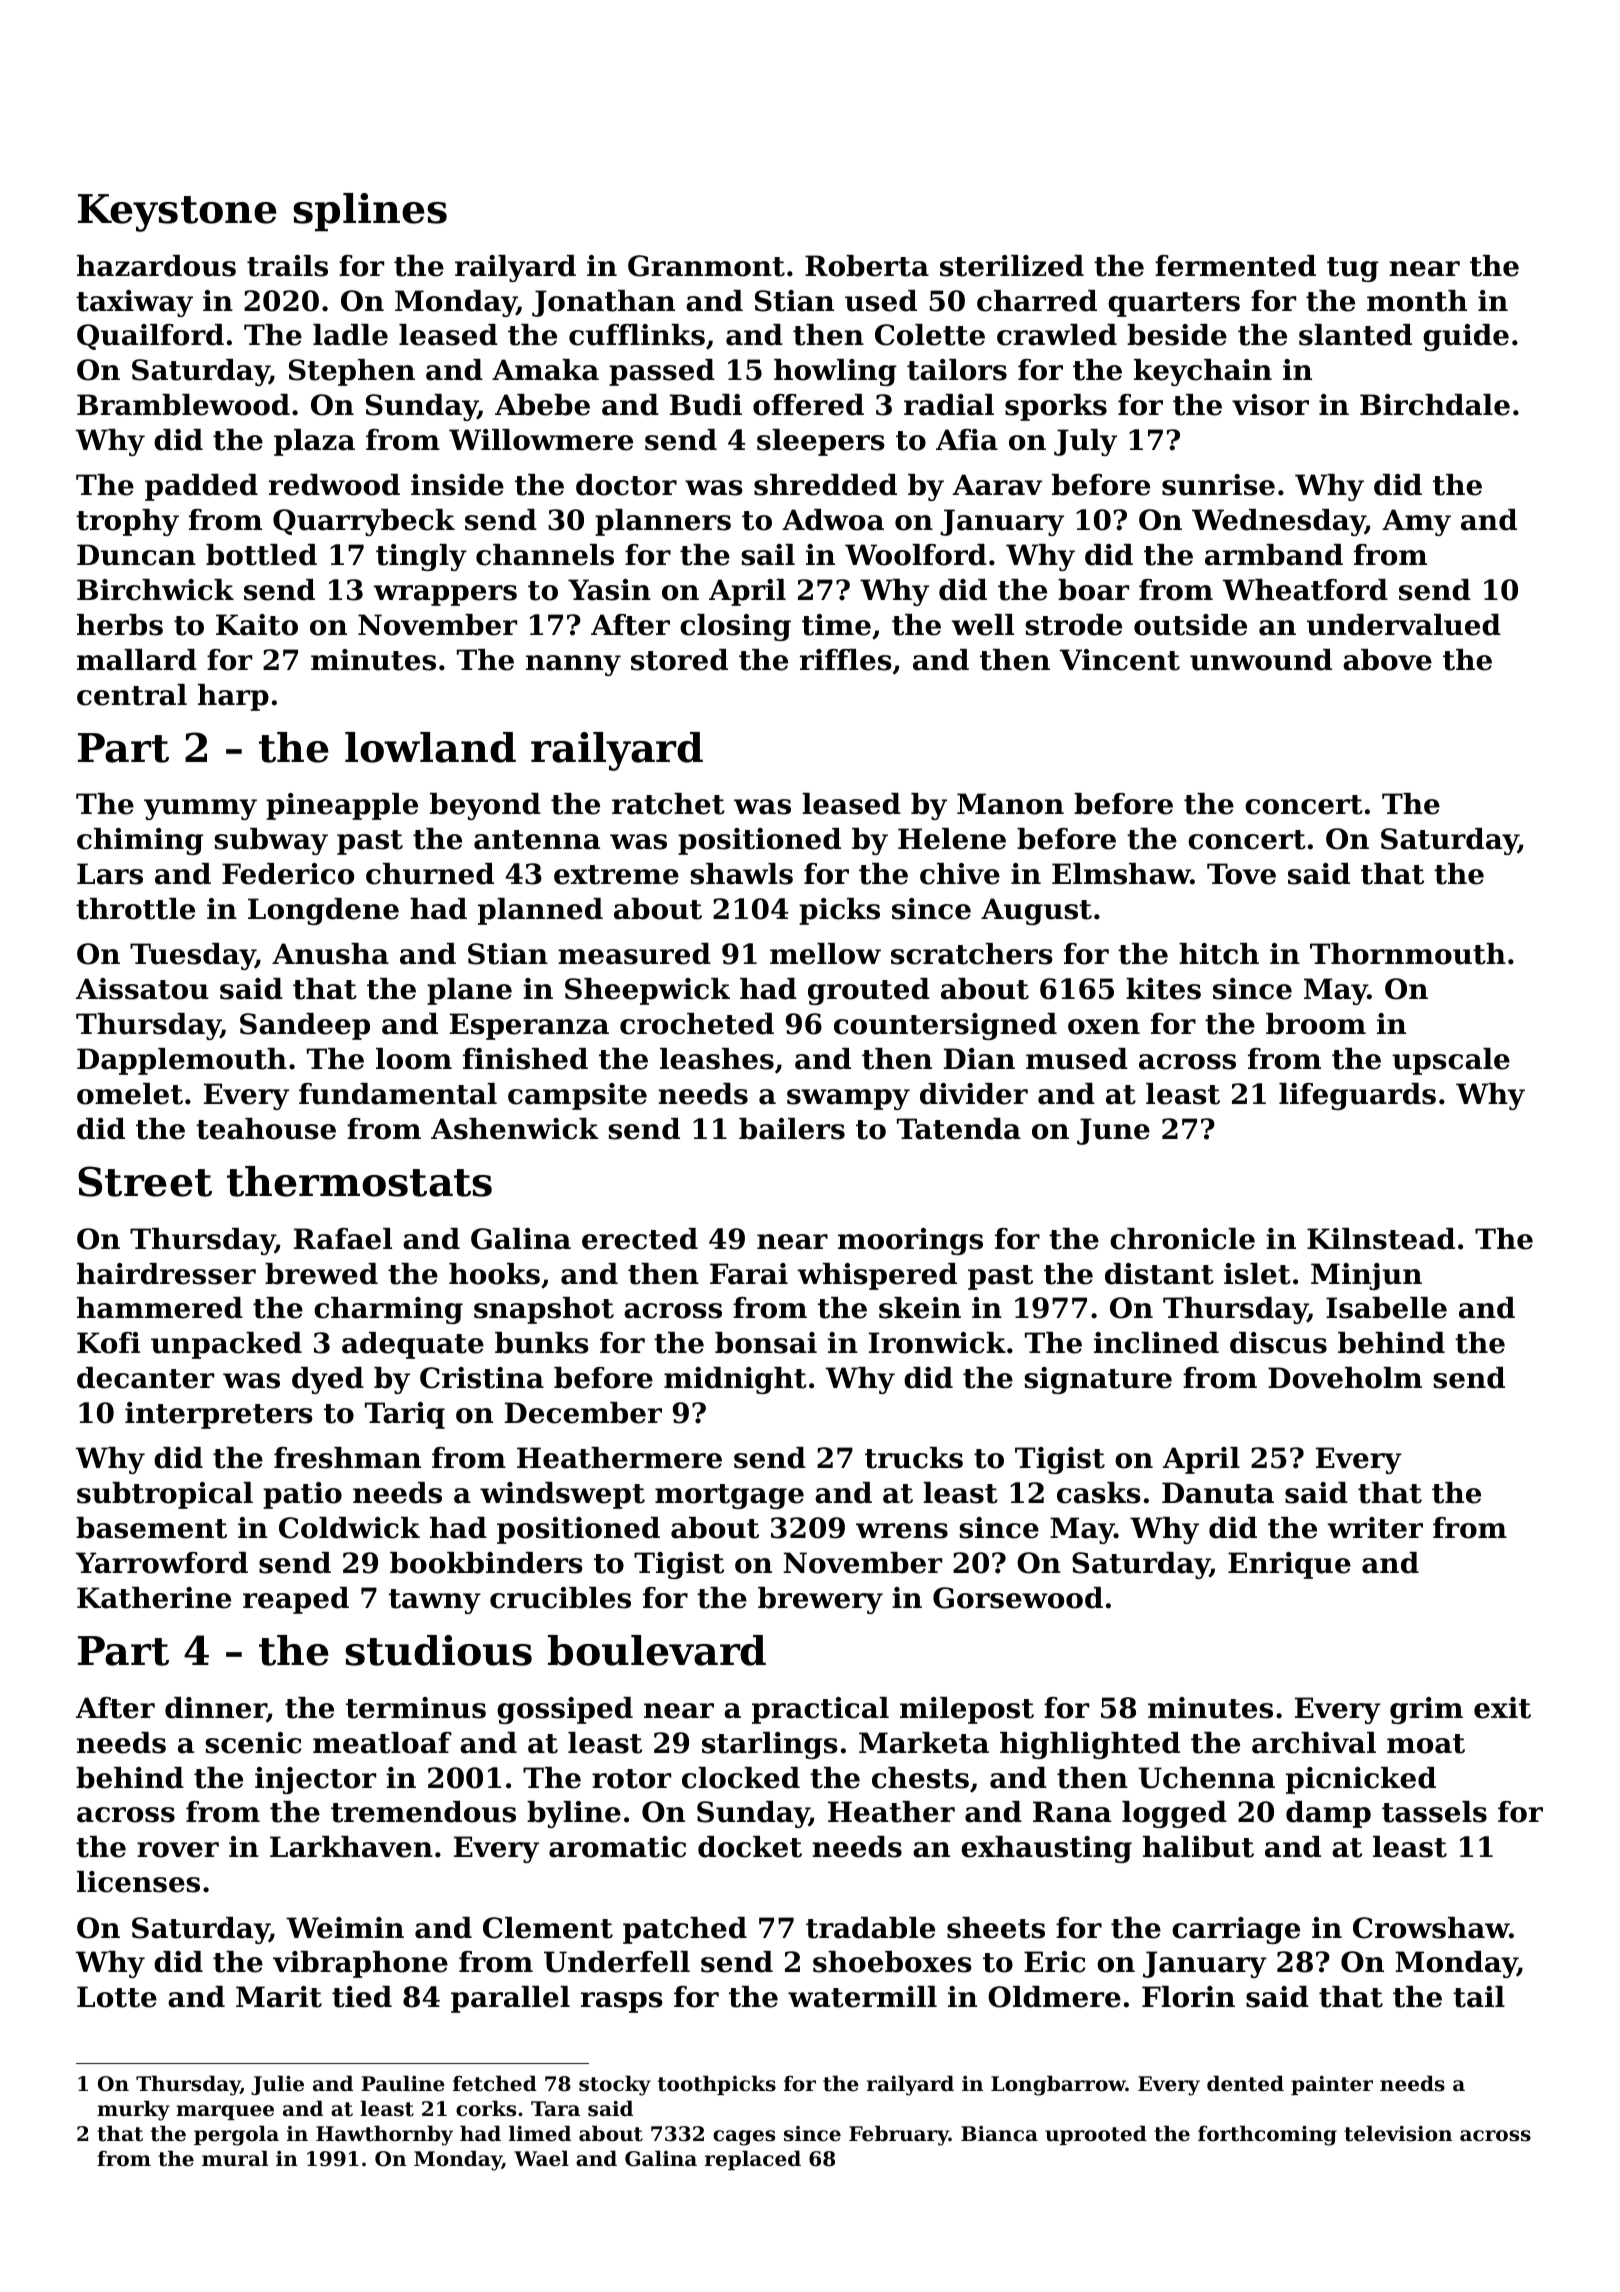 The image size is (1620, 2292). Describe the element at coordinates (825, 954) in the page. I see `mellow` at that location.
